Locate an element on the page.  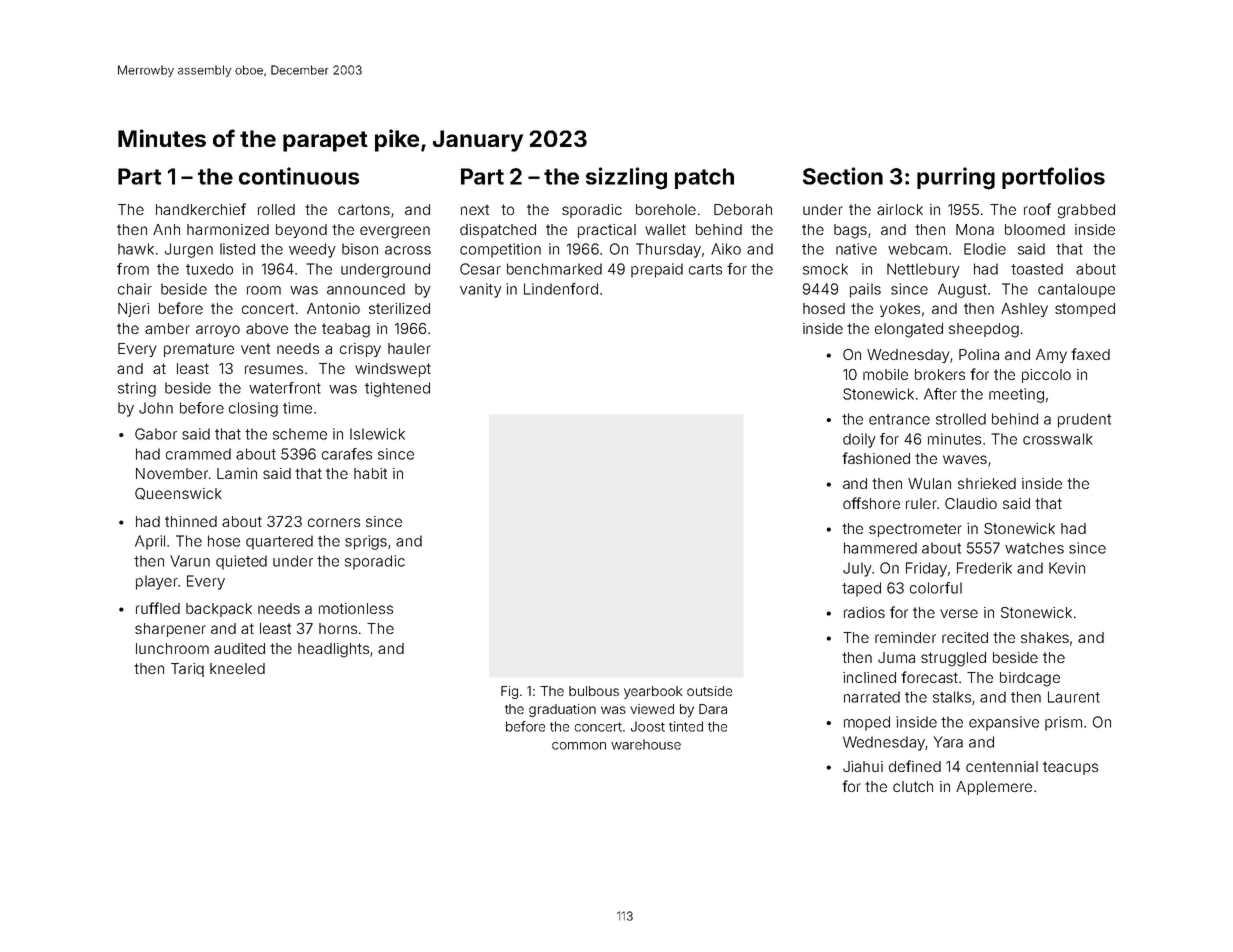
radios is located at coordinates (864, 612).
